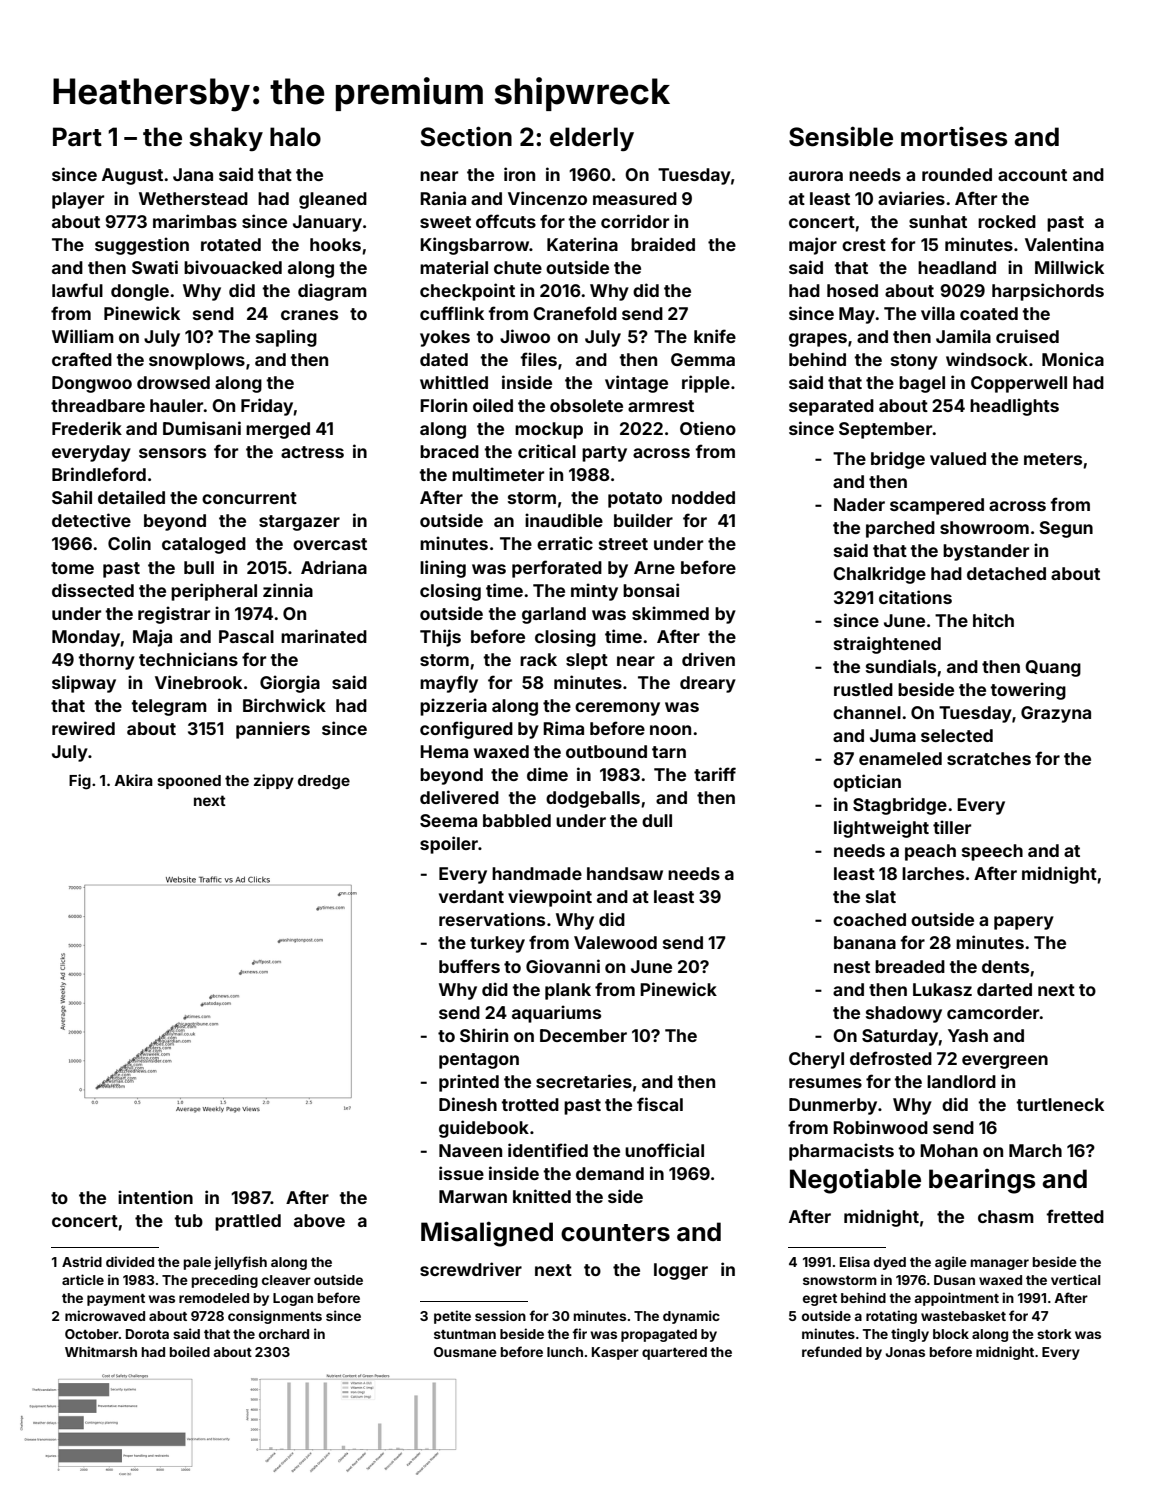 The image size is (1156, 1496). What do you see at coordinates (968, 1035) in the screenshot?
I see `Yash` at bounding box center [968, 1035].
